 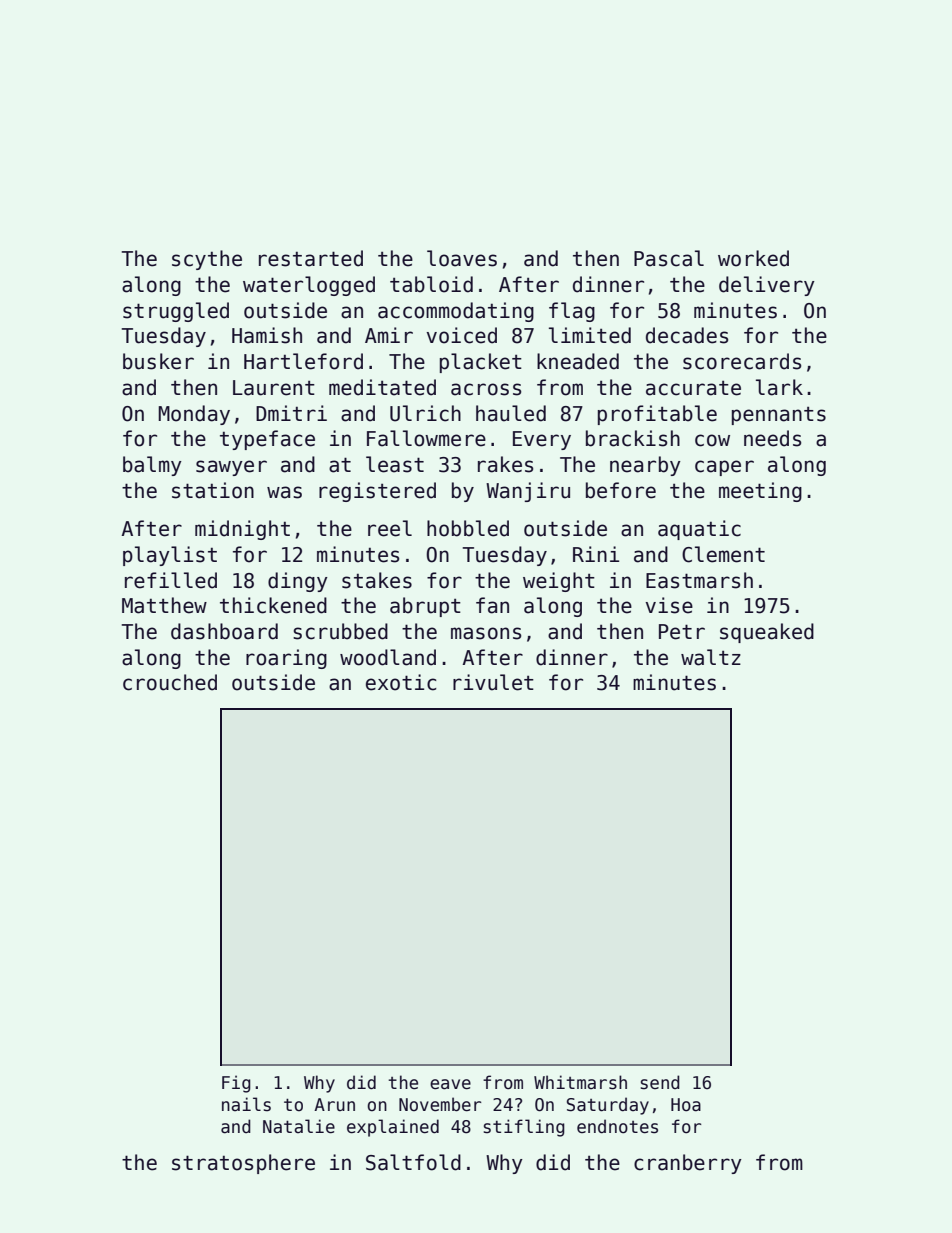 What do you see at coordinates (742, 361) in the image?
I see `scorecards` at bounding box center [742, 361].
